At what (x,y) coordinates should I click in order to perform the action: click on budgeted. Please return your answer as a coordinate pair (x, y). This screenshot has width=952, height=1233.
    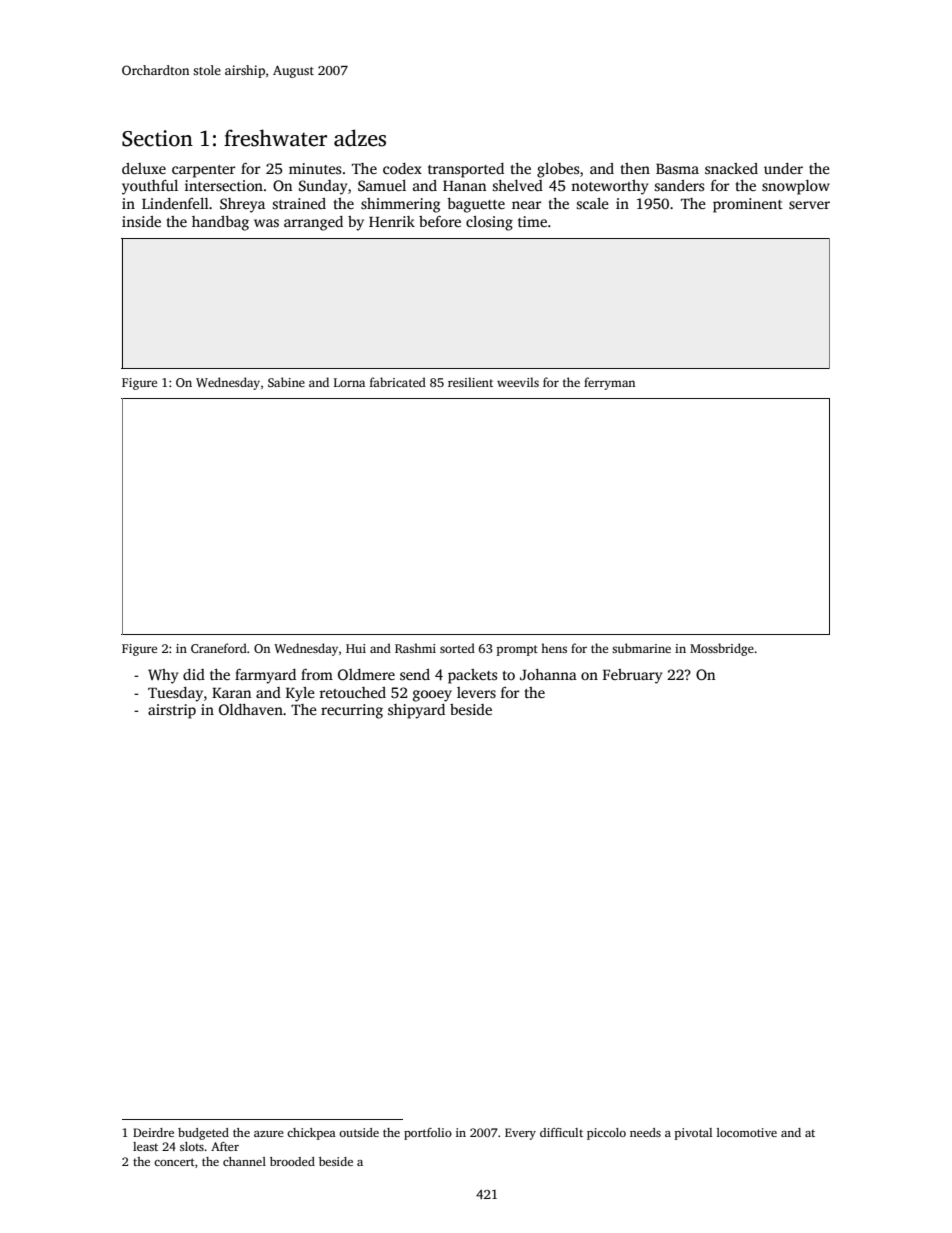
    Looking at the image, I should click on (203, 1134).
